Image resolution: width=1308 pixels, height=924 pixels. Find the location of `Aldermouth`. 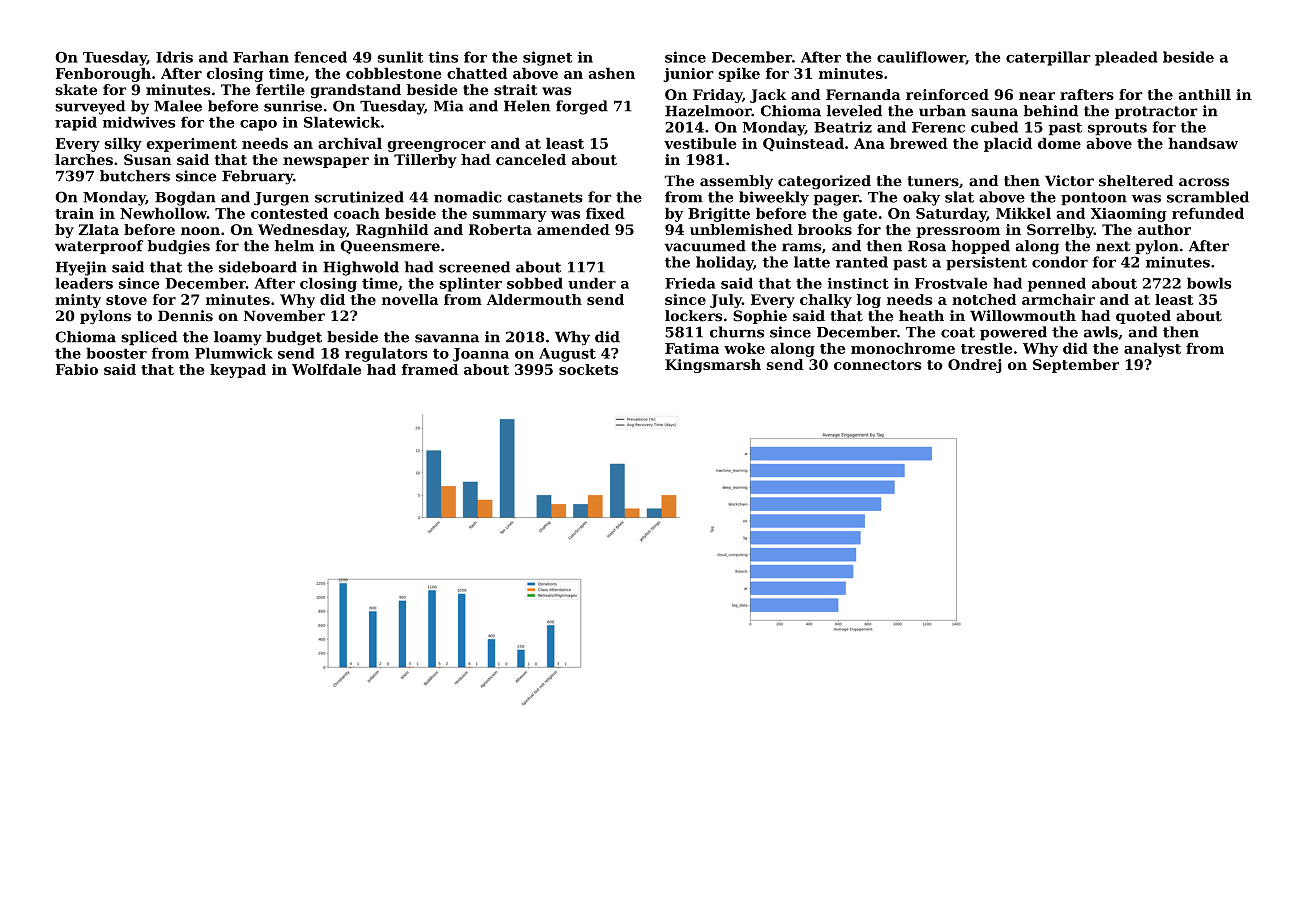

Aldermouth is located at coordinates (534, 299).
